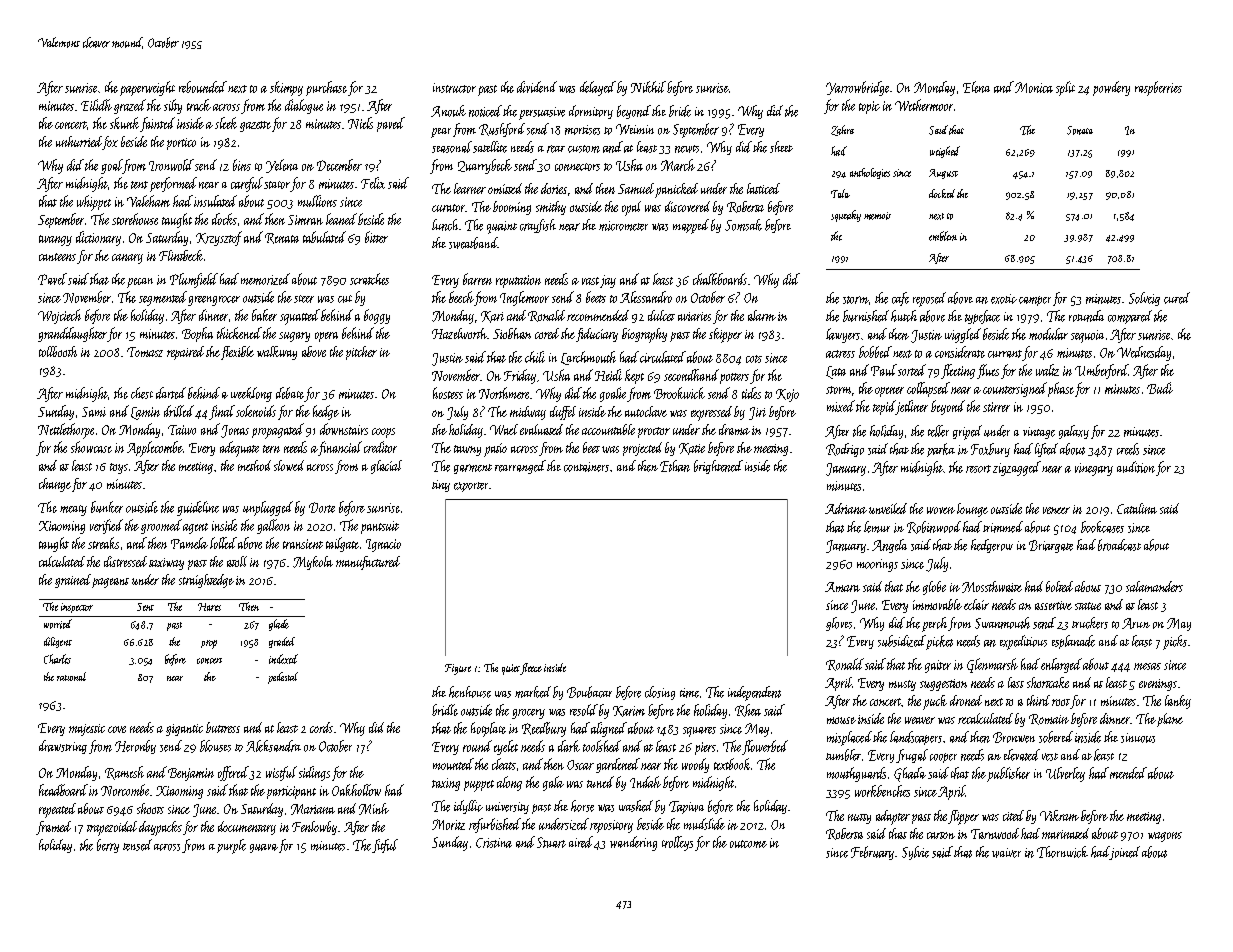 Image resolution: width=1233 pixels, height=952 pixels. What do you see at coordinates (53, 828) in the image?
I see `framed` at bounding box center [53, 828].
